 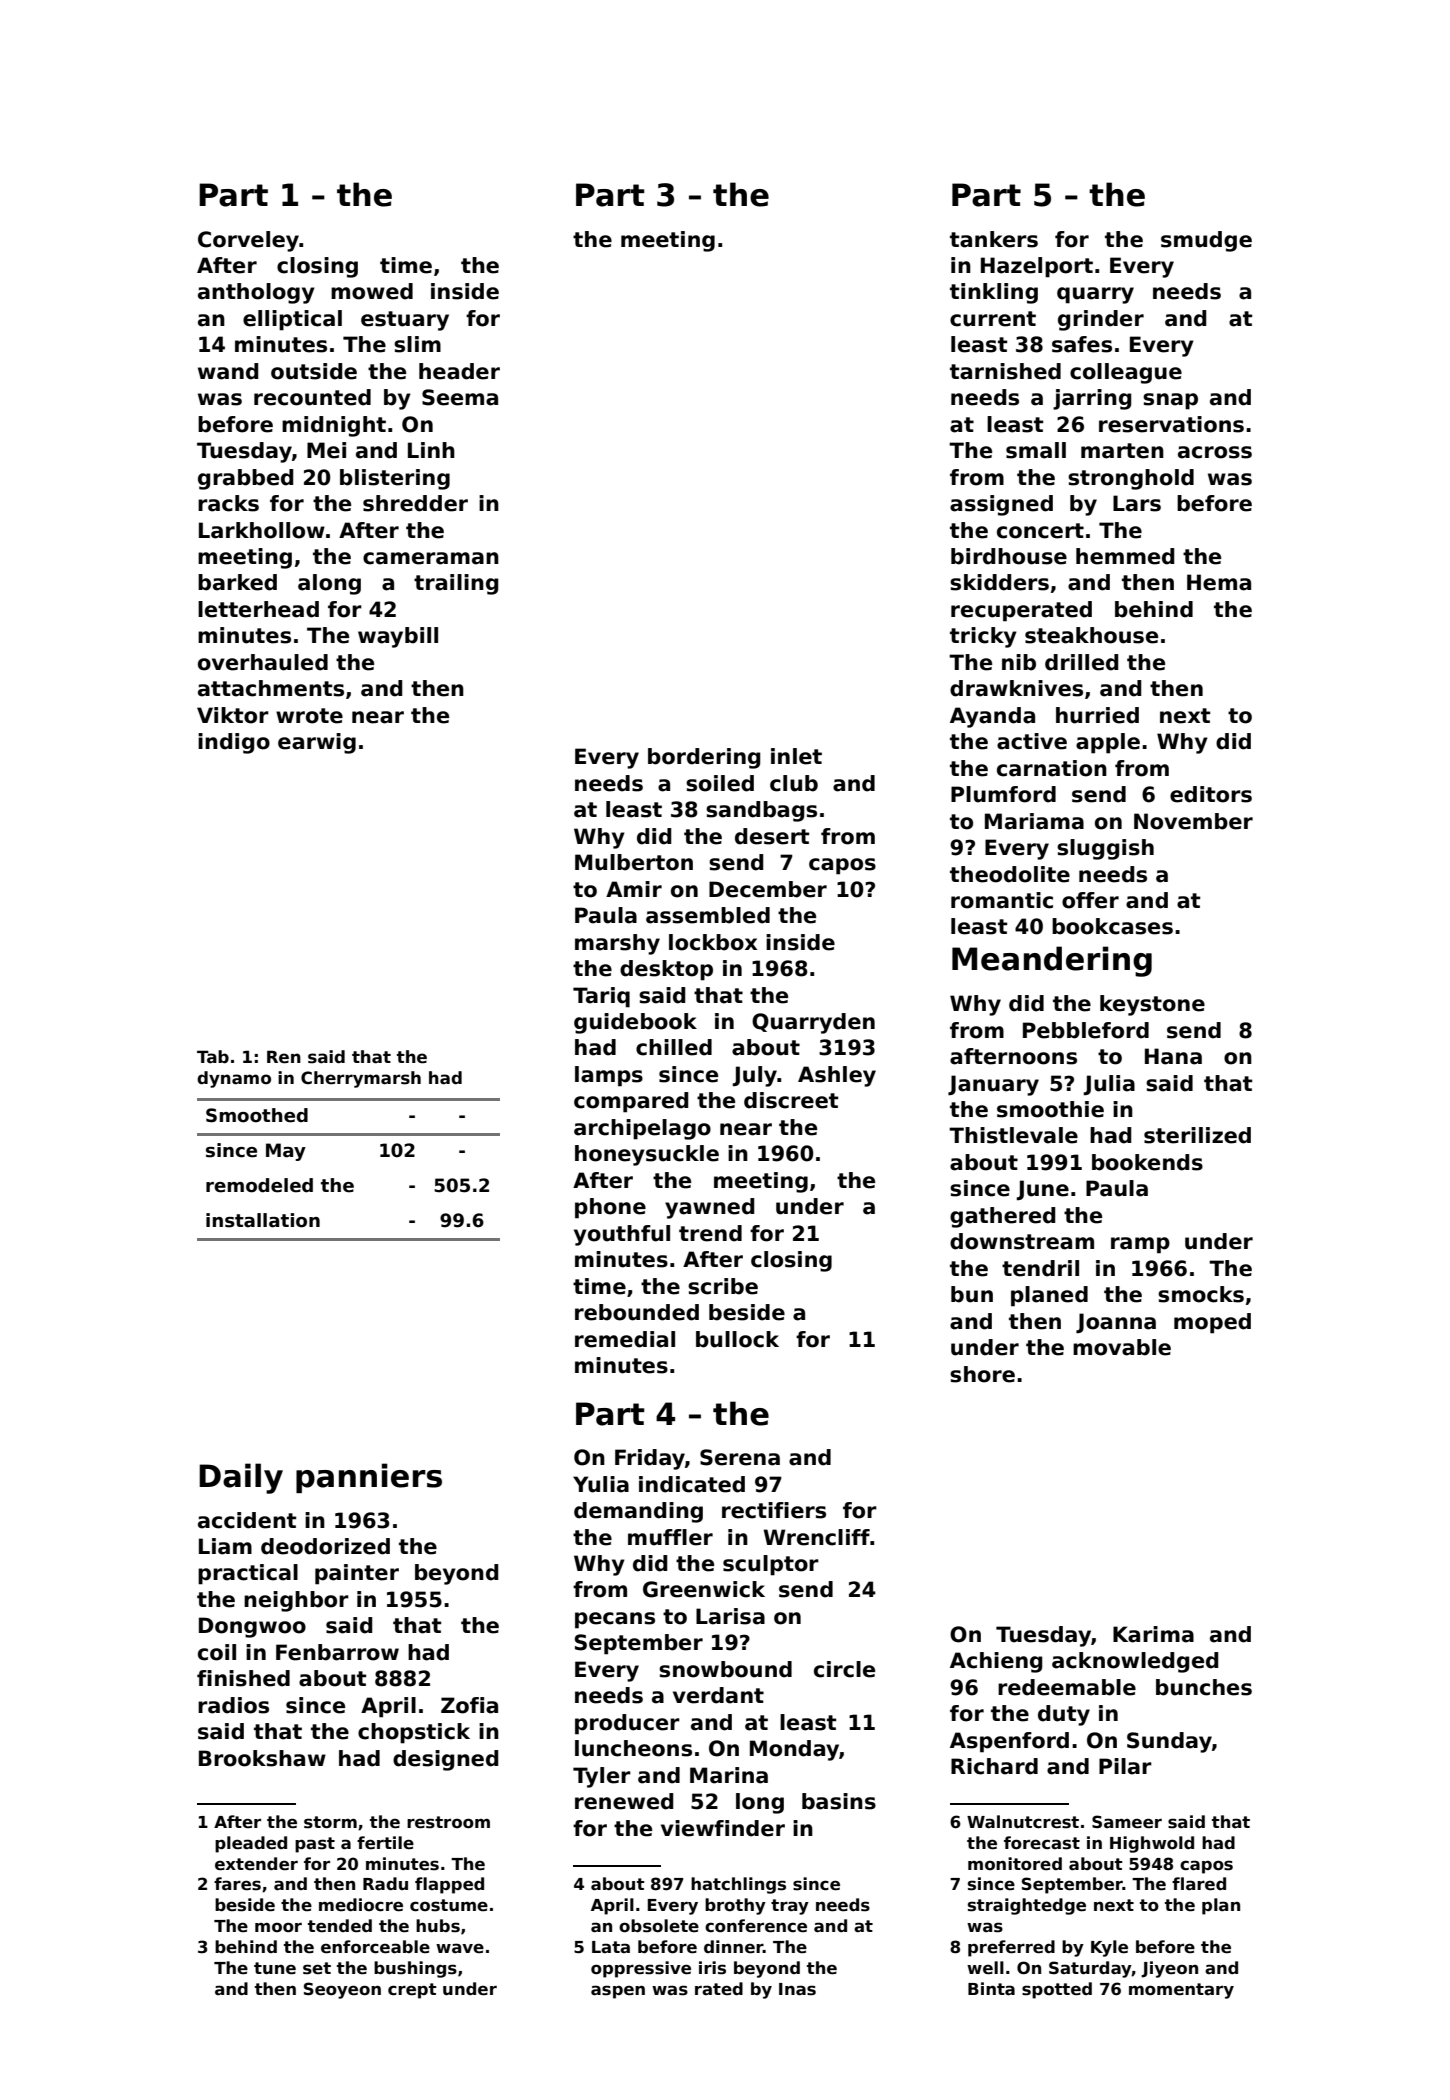 What do you see at coordinates (314, 371) in the screenshot?
I see `outside` at bounding box center [314, 371].
